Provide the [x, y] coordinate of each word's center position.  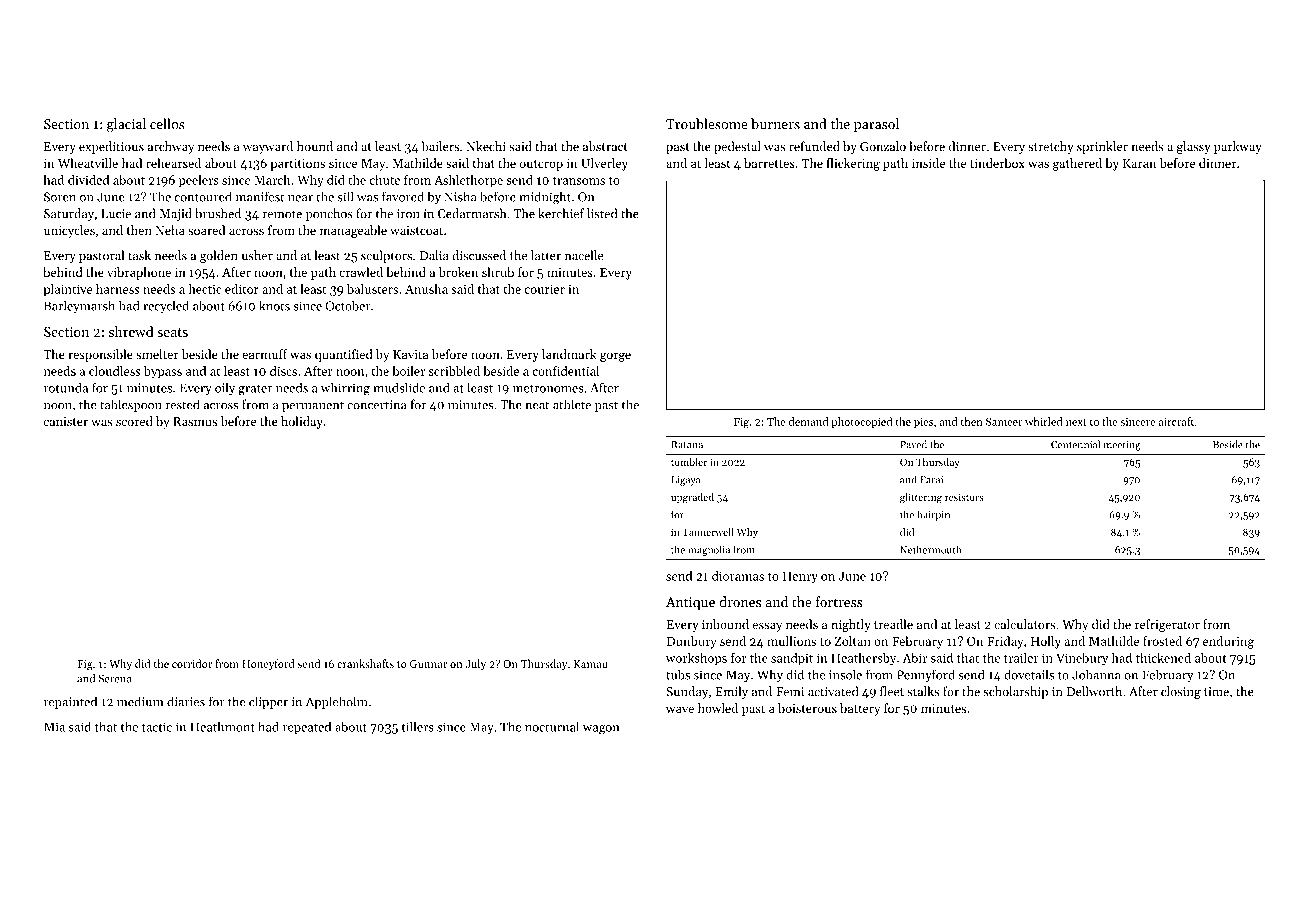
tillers [418, 727]
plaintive [67, 290]
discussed [479, 255]
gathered [1077, 164]
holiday [302, 422]
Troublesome [707, 124]
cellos [167, 123]
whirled [1043, 421]
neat [537, 405]
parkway [1238, 147]
